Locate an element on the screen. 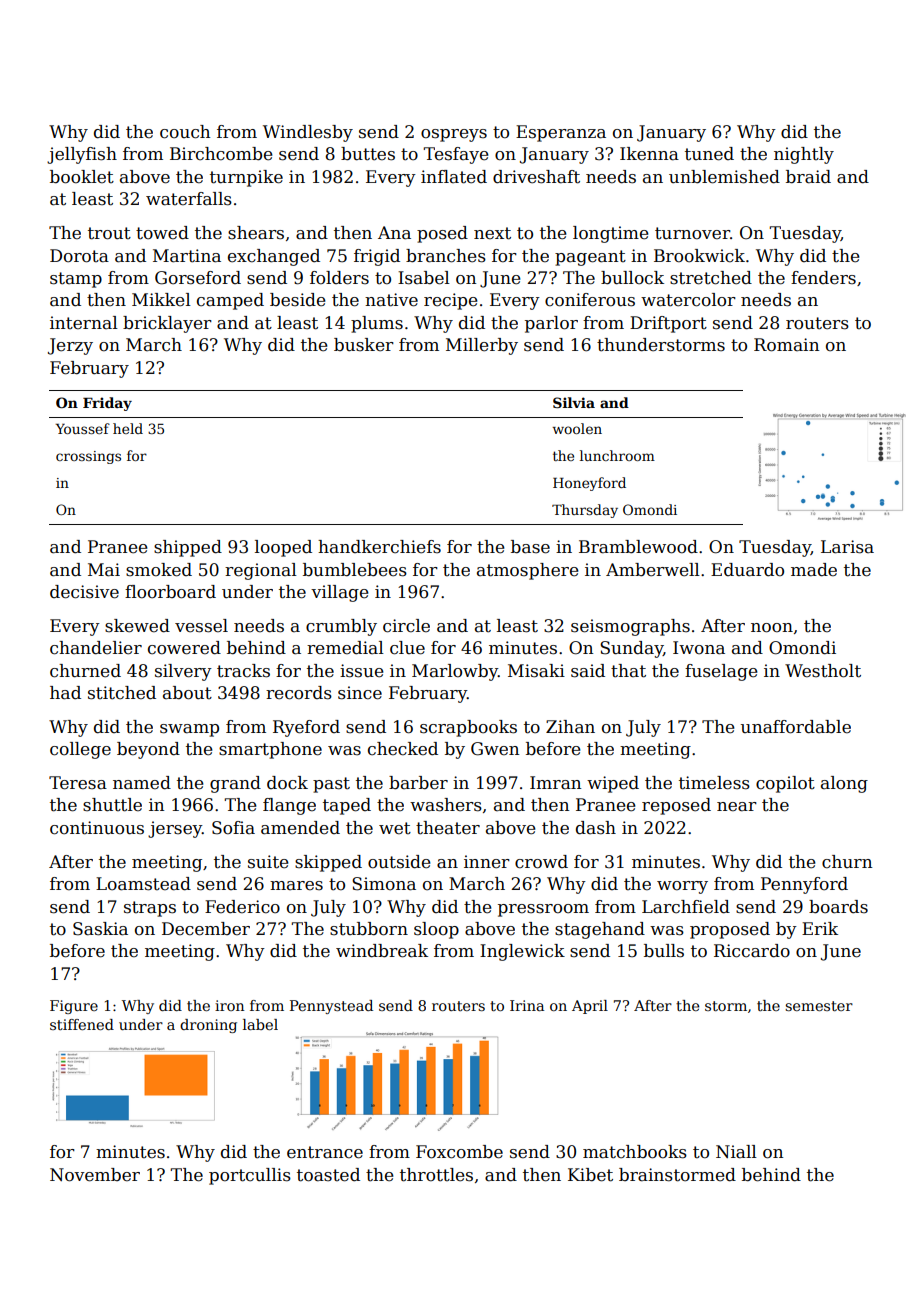  wet is located at coordinates (395, 828).
